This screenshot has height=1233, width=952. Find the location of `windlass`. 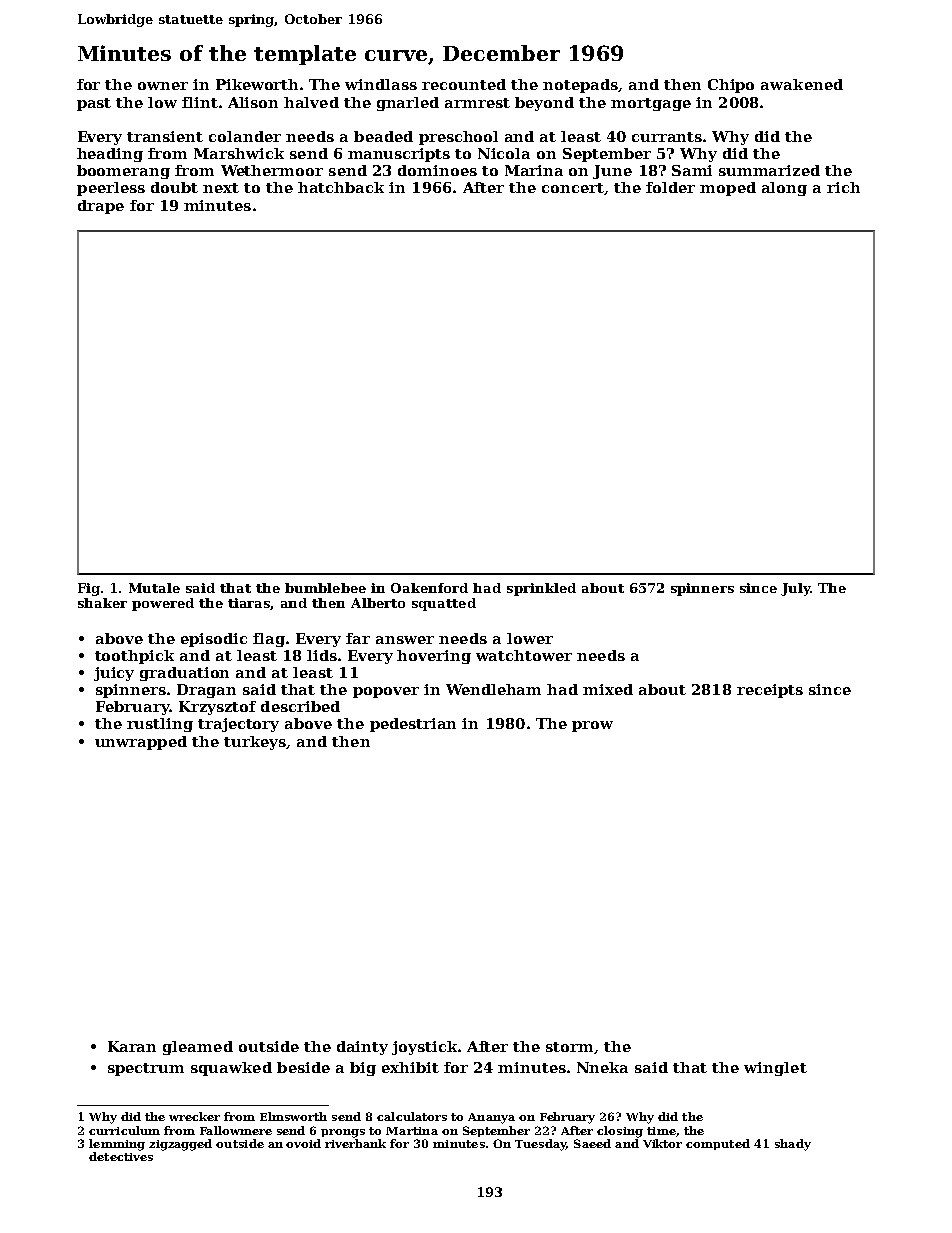

windlass is located at coordinates (381, 84).
